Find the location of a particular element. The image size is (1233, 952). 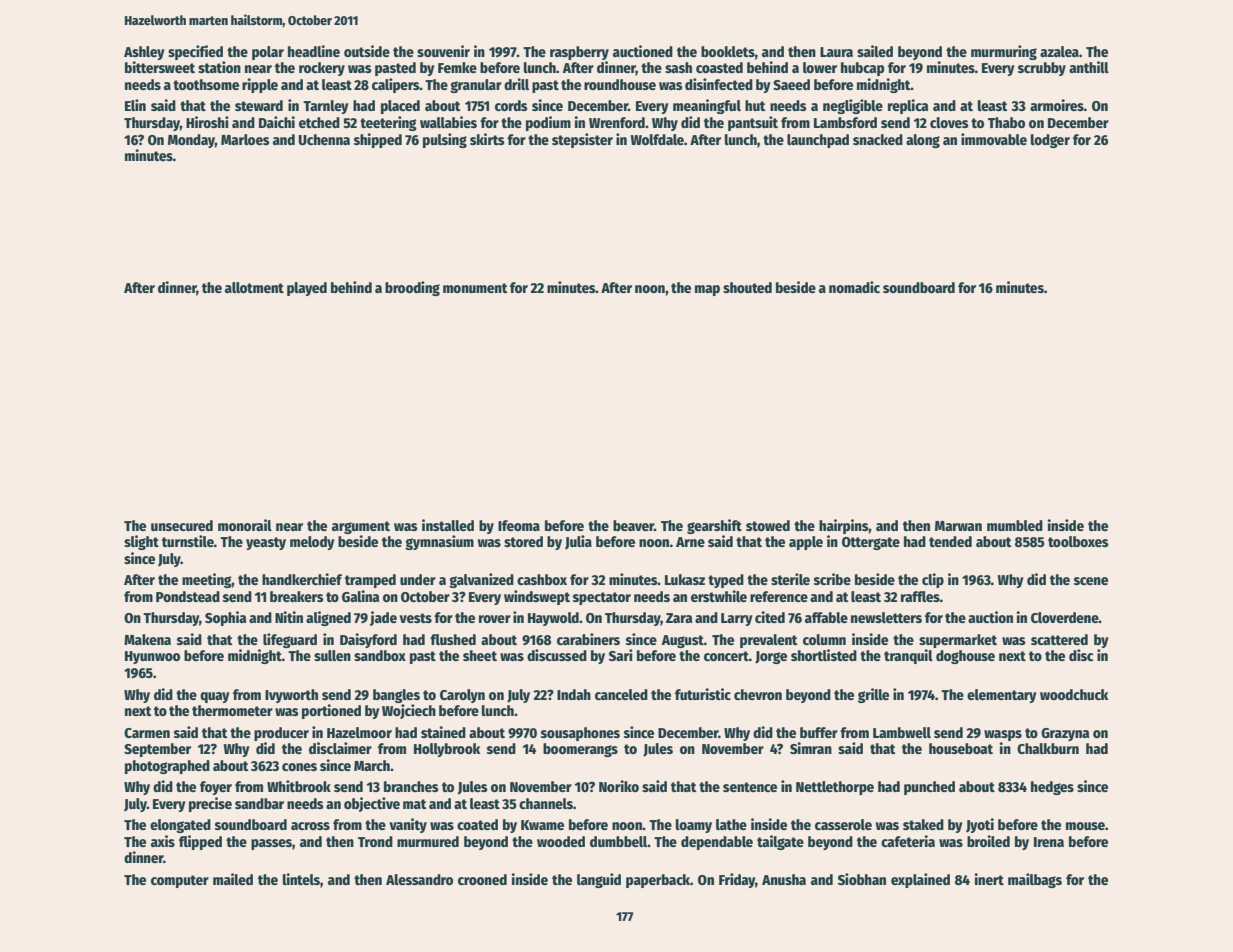

skirts is located at coordinates (487, 139).
